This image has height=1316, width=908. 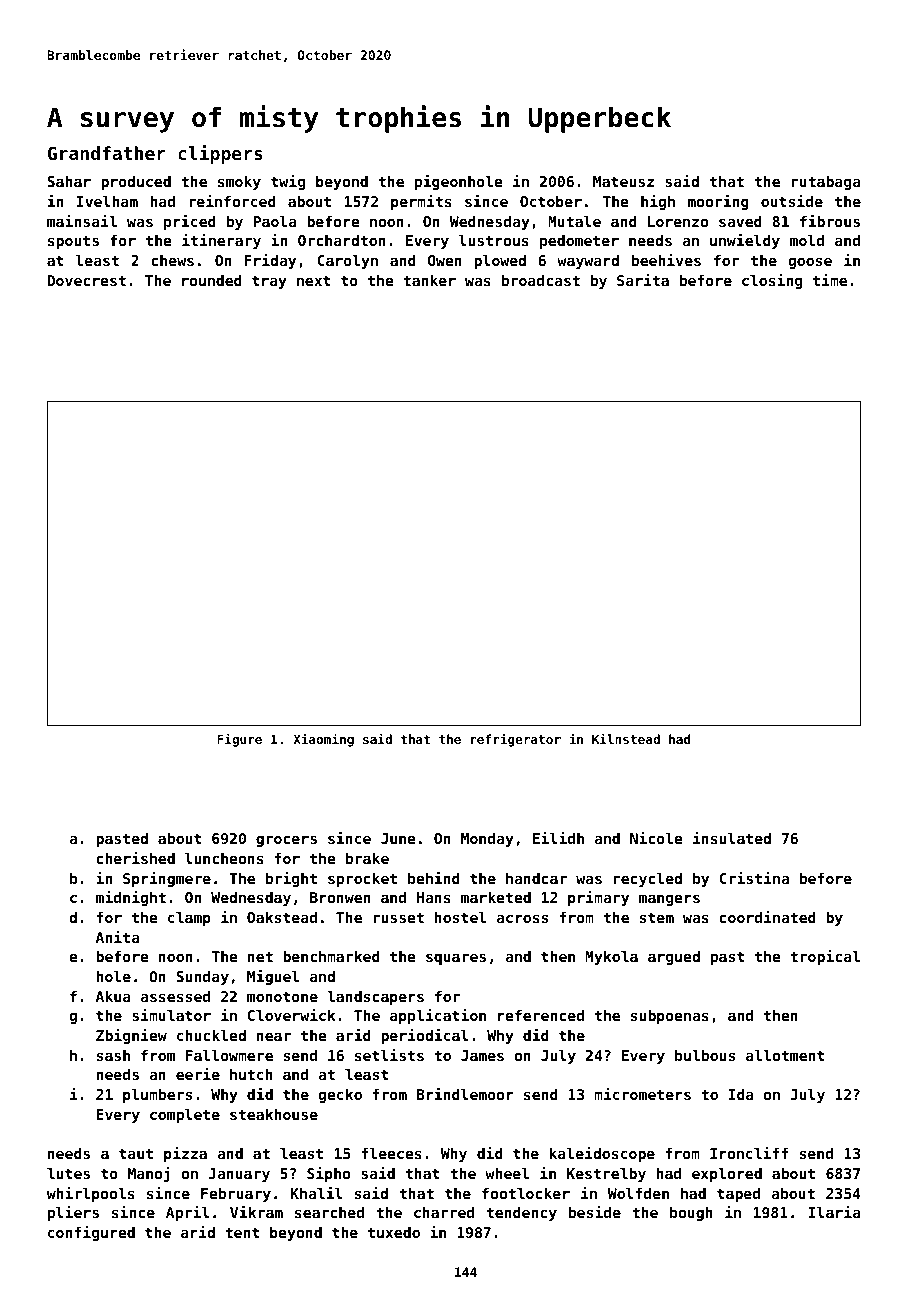 I want to click on allotment, so click(x=785, y=1055).
